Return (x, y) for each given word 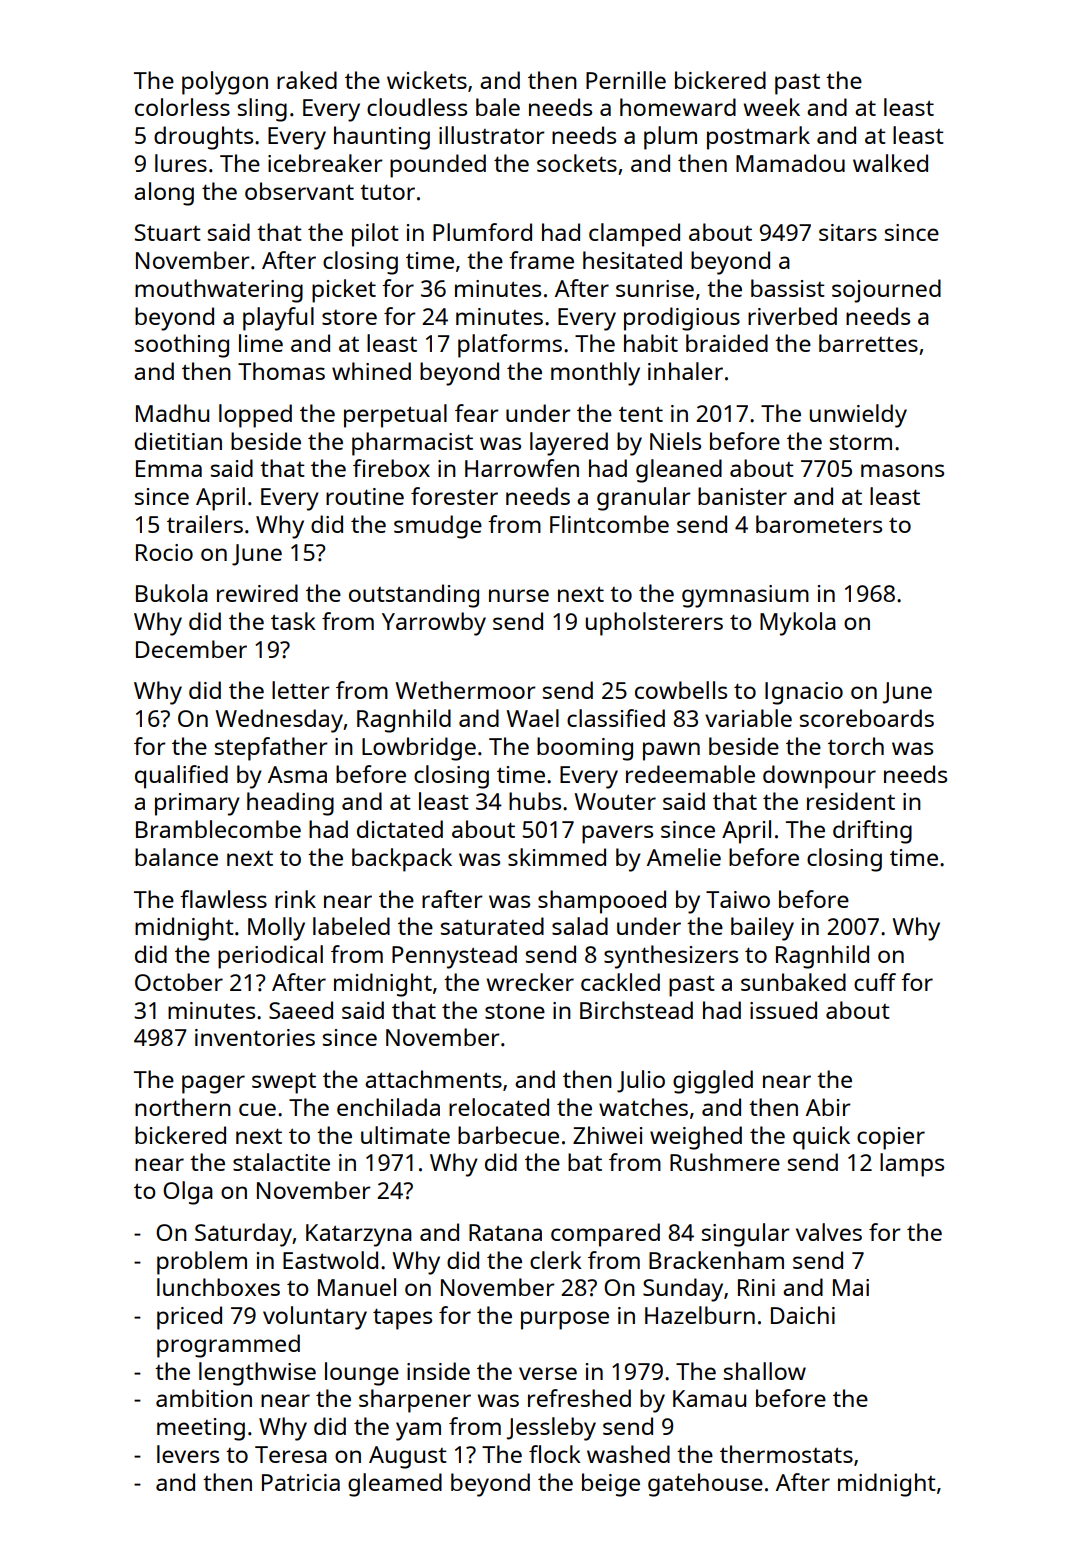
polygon (225, 83)
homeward (678, 107)
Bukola (172, 593)
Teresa (291, 1454)
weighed (696, 1138)
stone (515, 1011)
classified (616, 718)
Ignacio (804, 693)
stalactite (281, 1162)
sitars (848, 232)
